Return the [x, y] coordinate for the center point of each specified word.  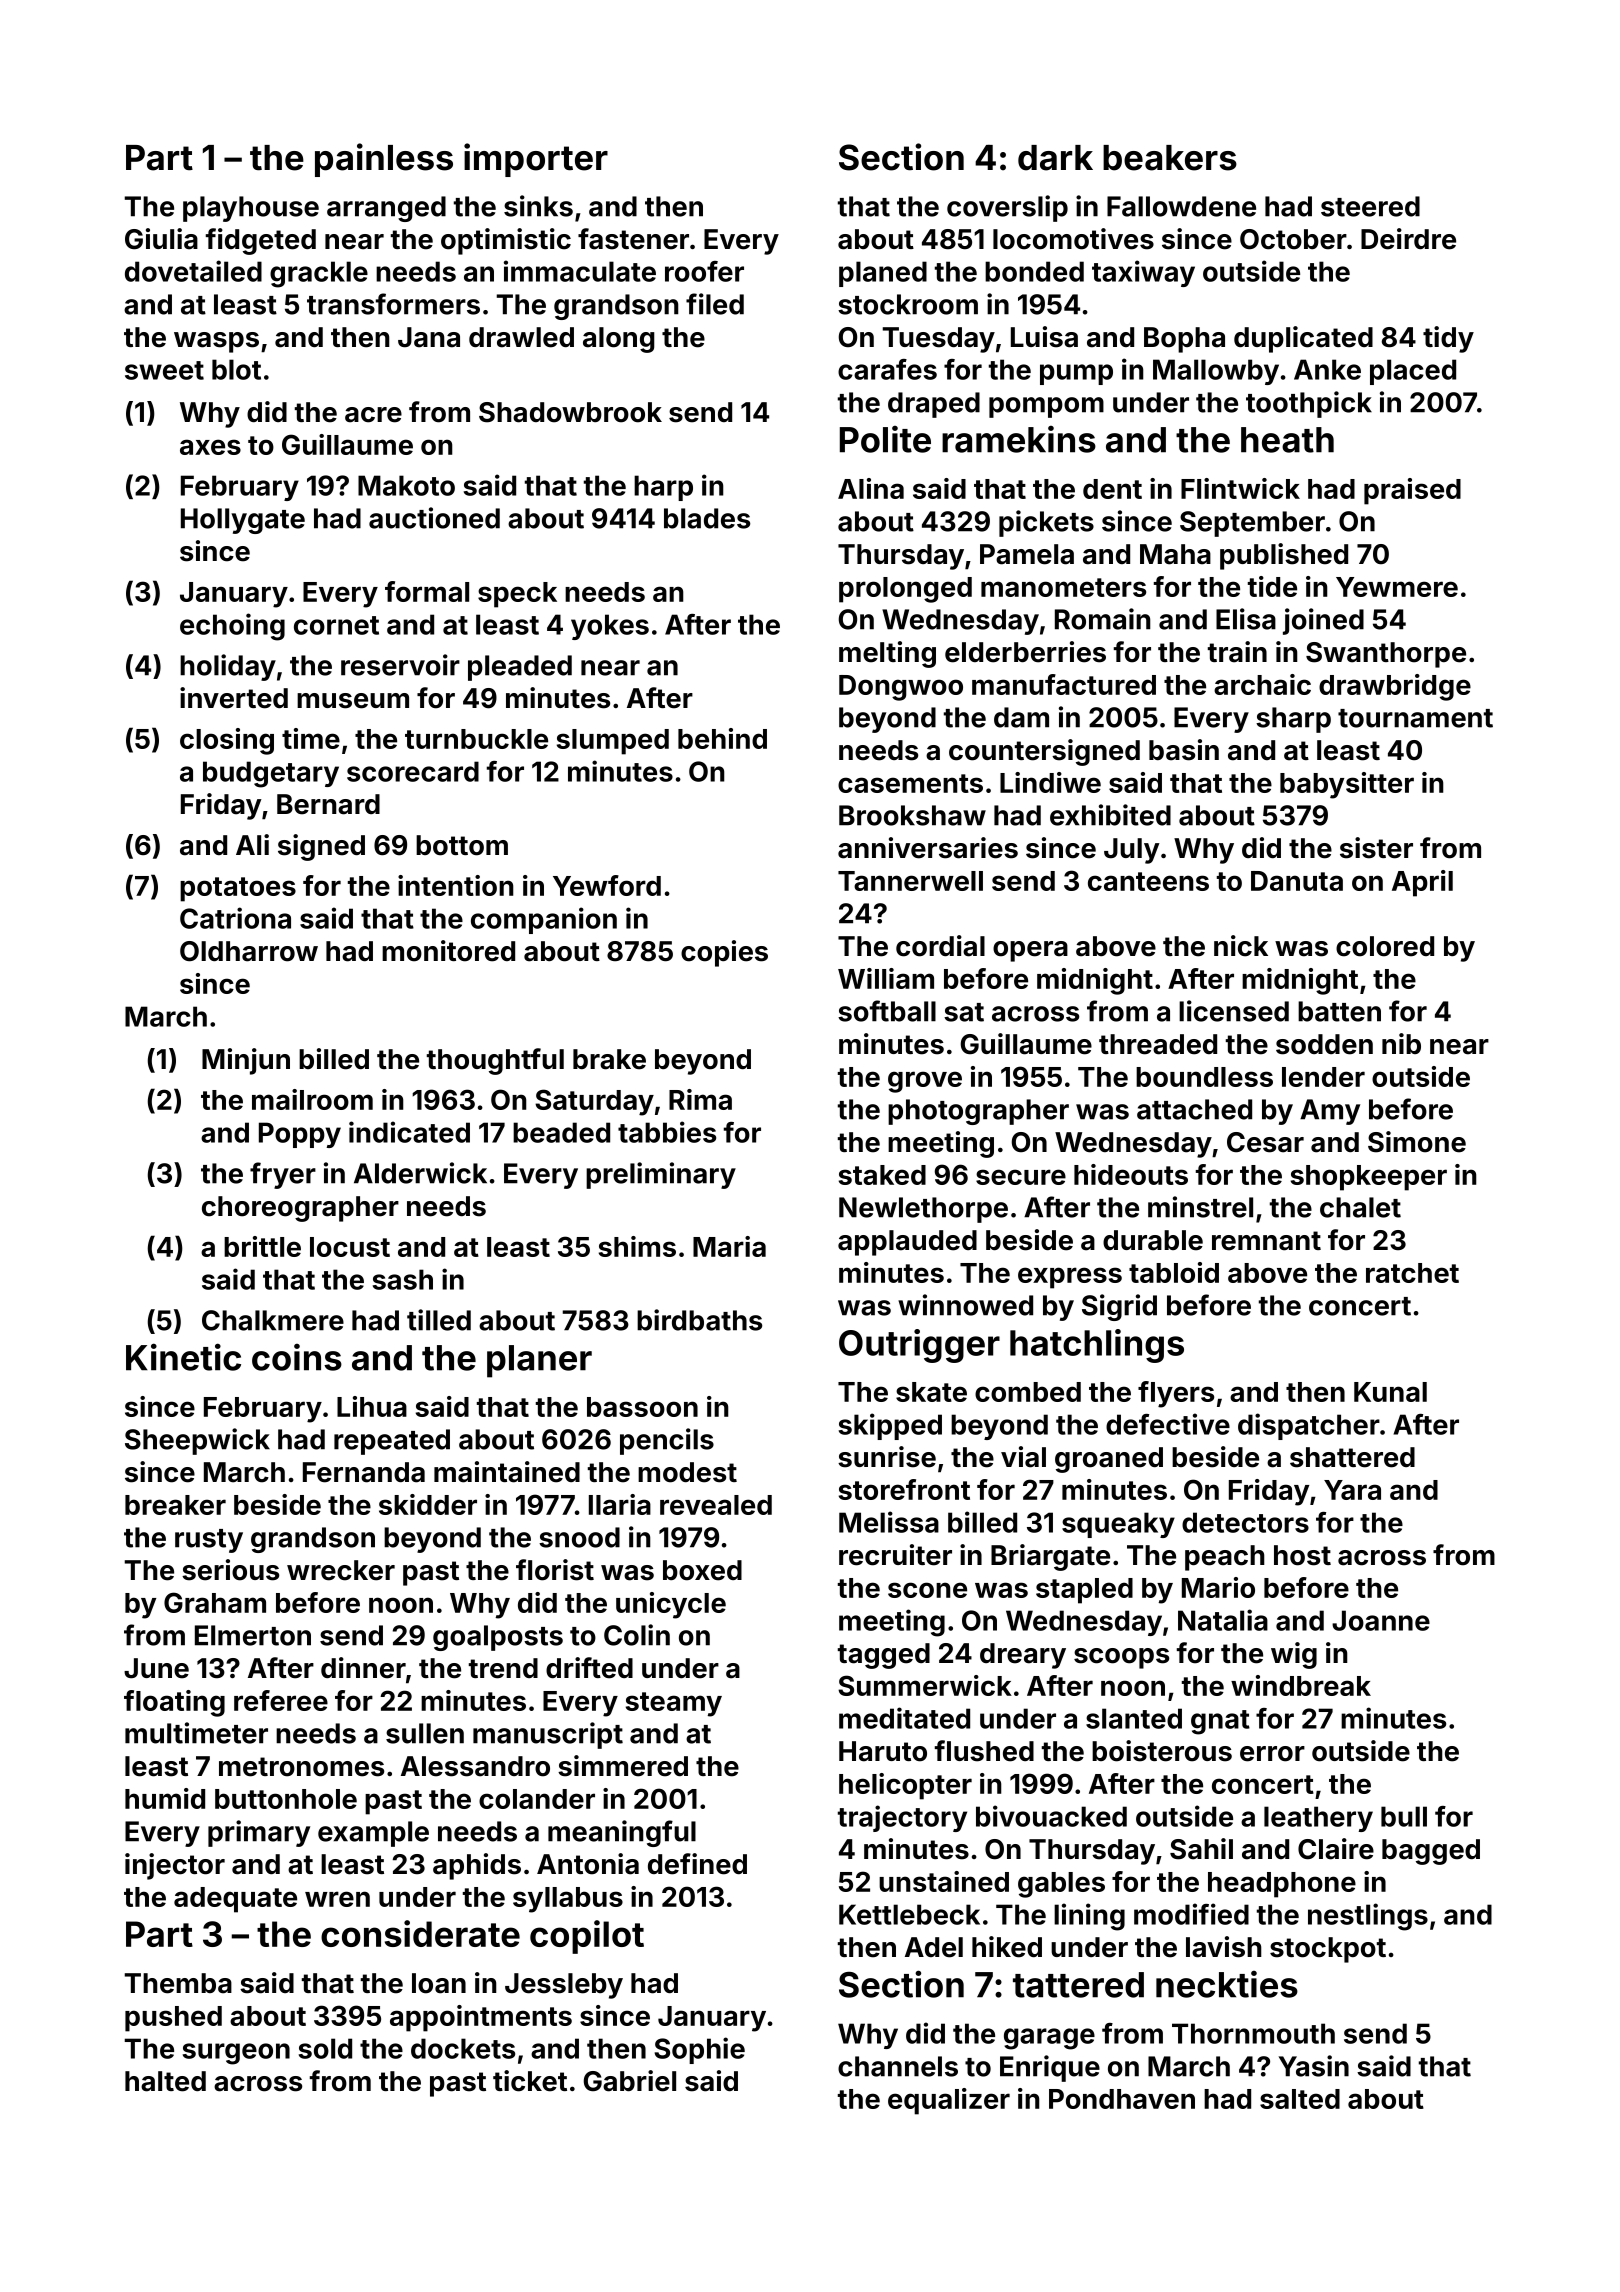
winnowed [965, 1305]
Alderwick [420, 1173]
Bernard [328, 804]
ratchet [1412, 1273]
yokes [610, 627]
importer [536, 160]
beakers [1170, 158]
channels [898, 2066]
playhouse [251, 209]
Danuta [1297, 881]
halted [165, 2081]
